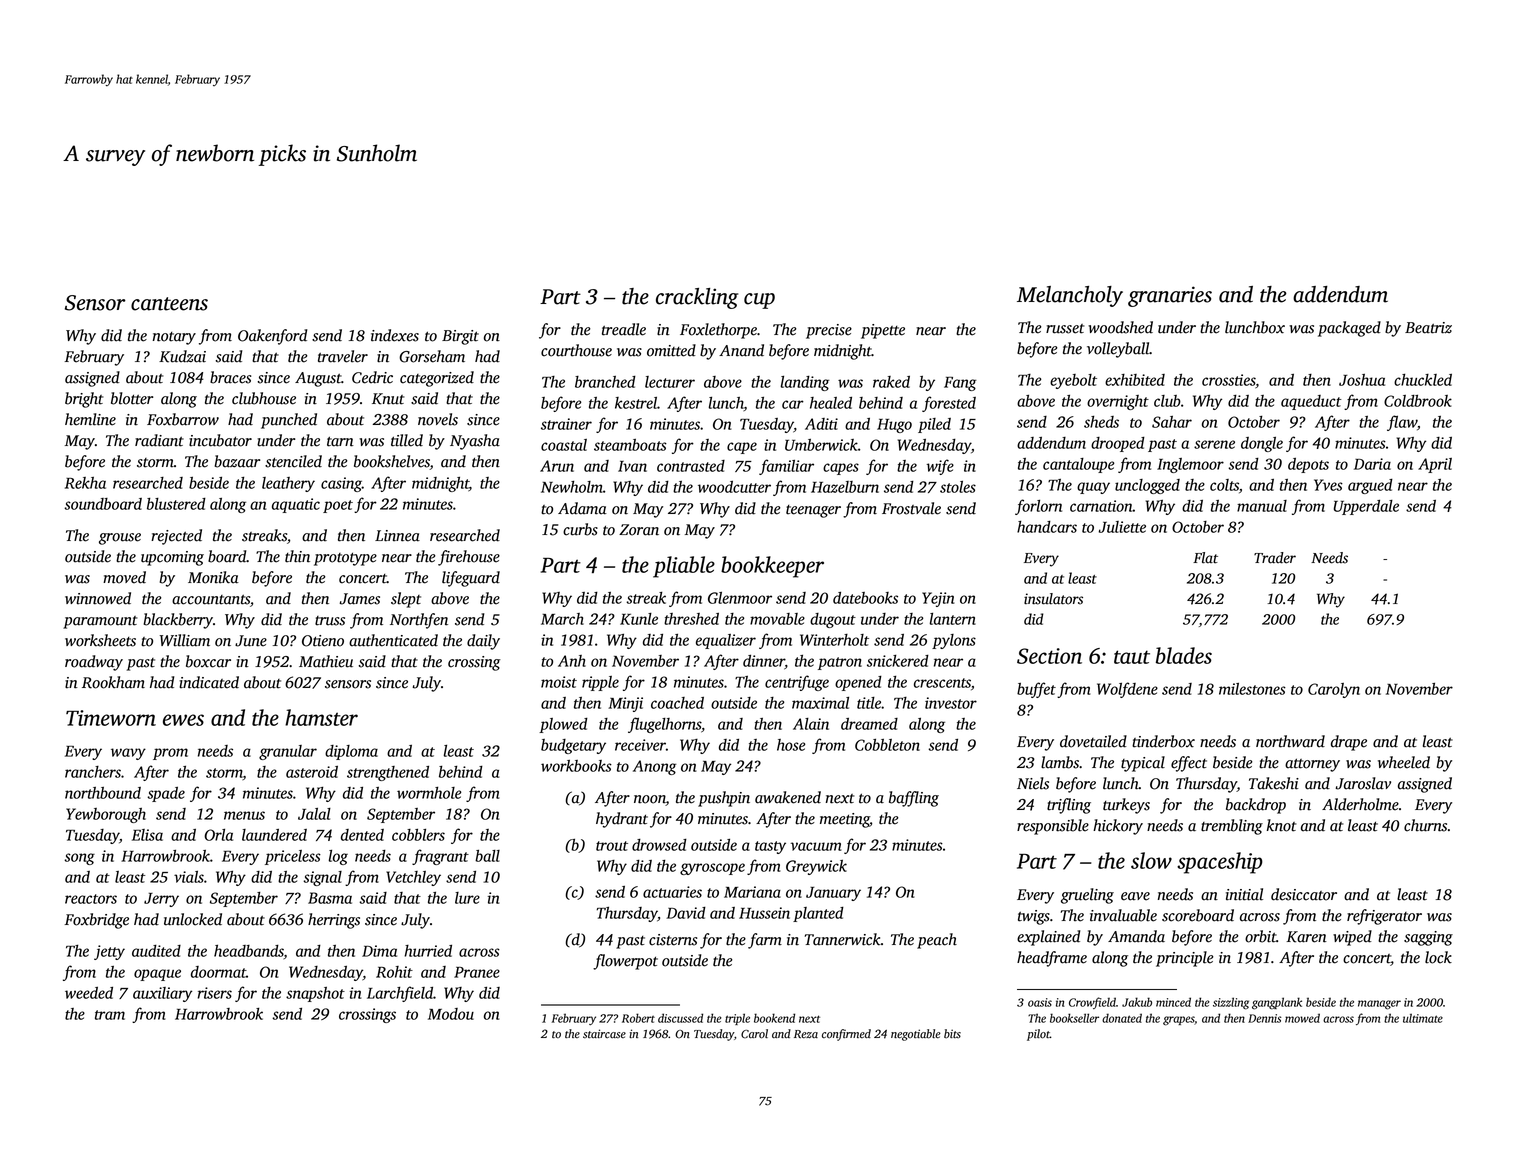  What do you see at coordinates (1304, 894) in the screenshot?
I see `desiccator` at bounding box center [1304, 894].
